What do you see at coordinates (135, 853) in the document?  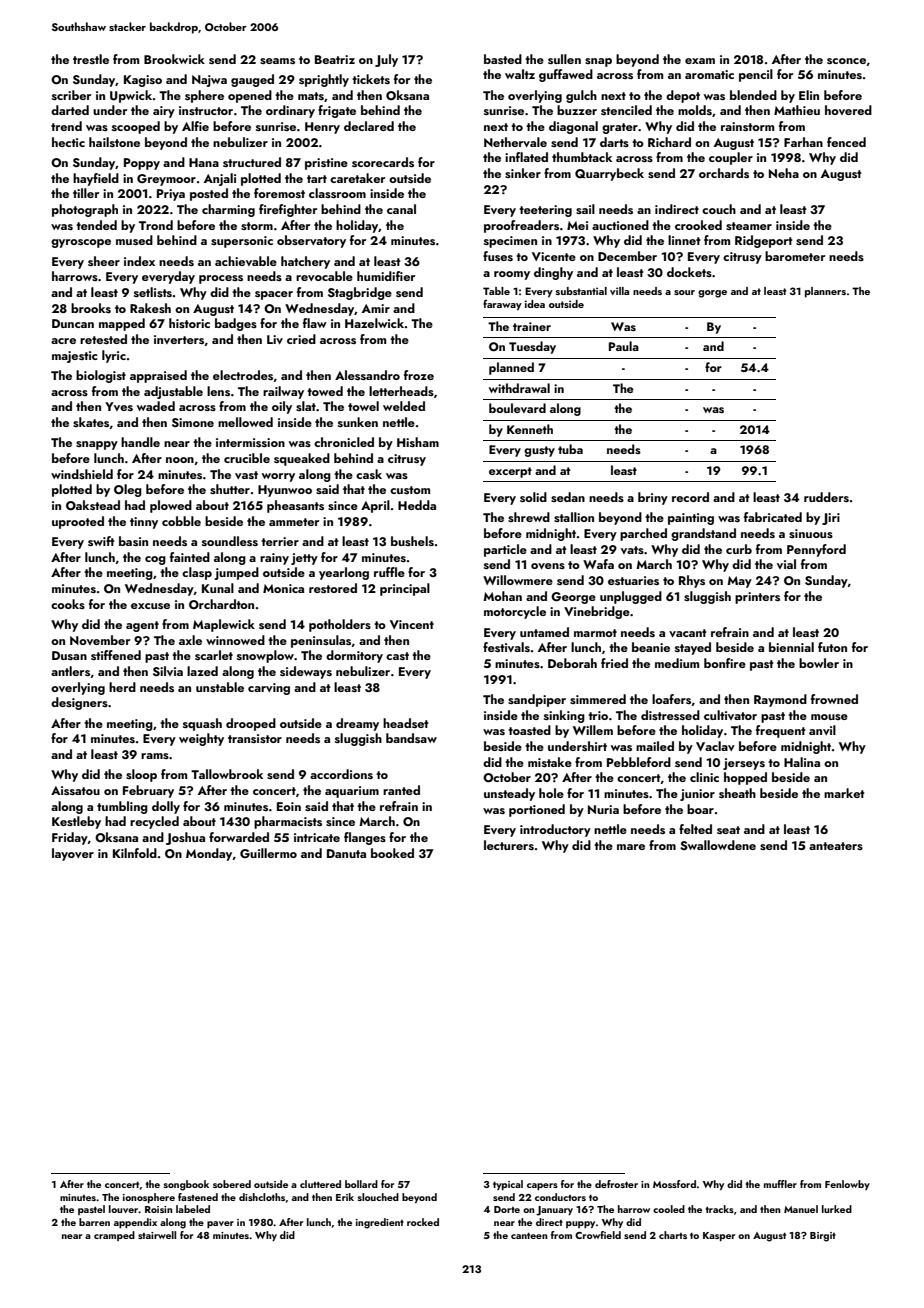 I see `Kilnfold` at bounding box center [135, 853].
